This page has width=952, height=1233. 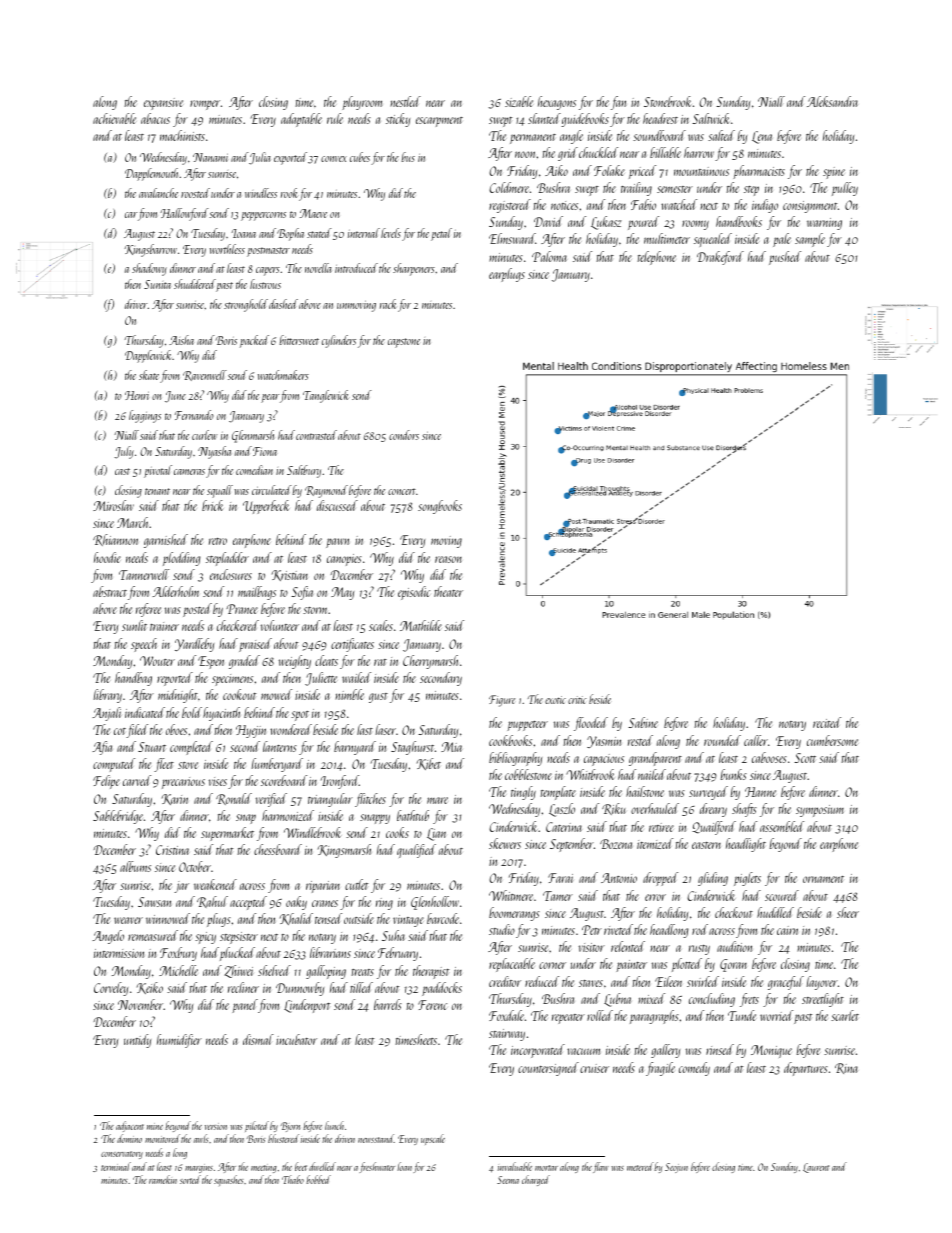 I want to click on internal, so click(x=364, y=233).
